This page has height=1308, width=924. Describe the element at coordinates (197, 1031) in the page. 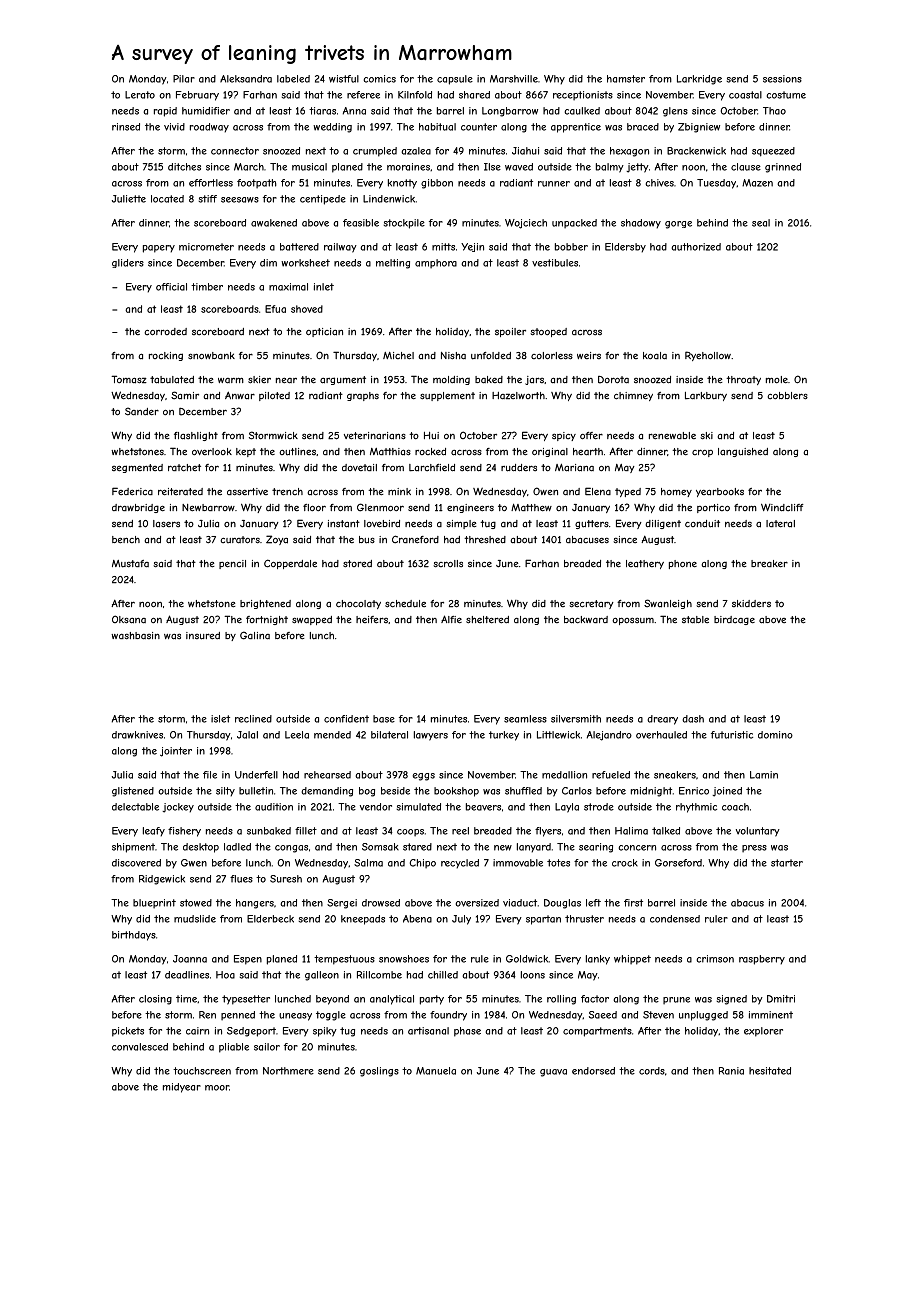

I see `cairn` at that location.
